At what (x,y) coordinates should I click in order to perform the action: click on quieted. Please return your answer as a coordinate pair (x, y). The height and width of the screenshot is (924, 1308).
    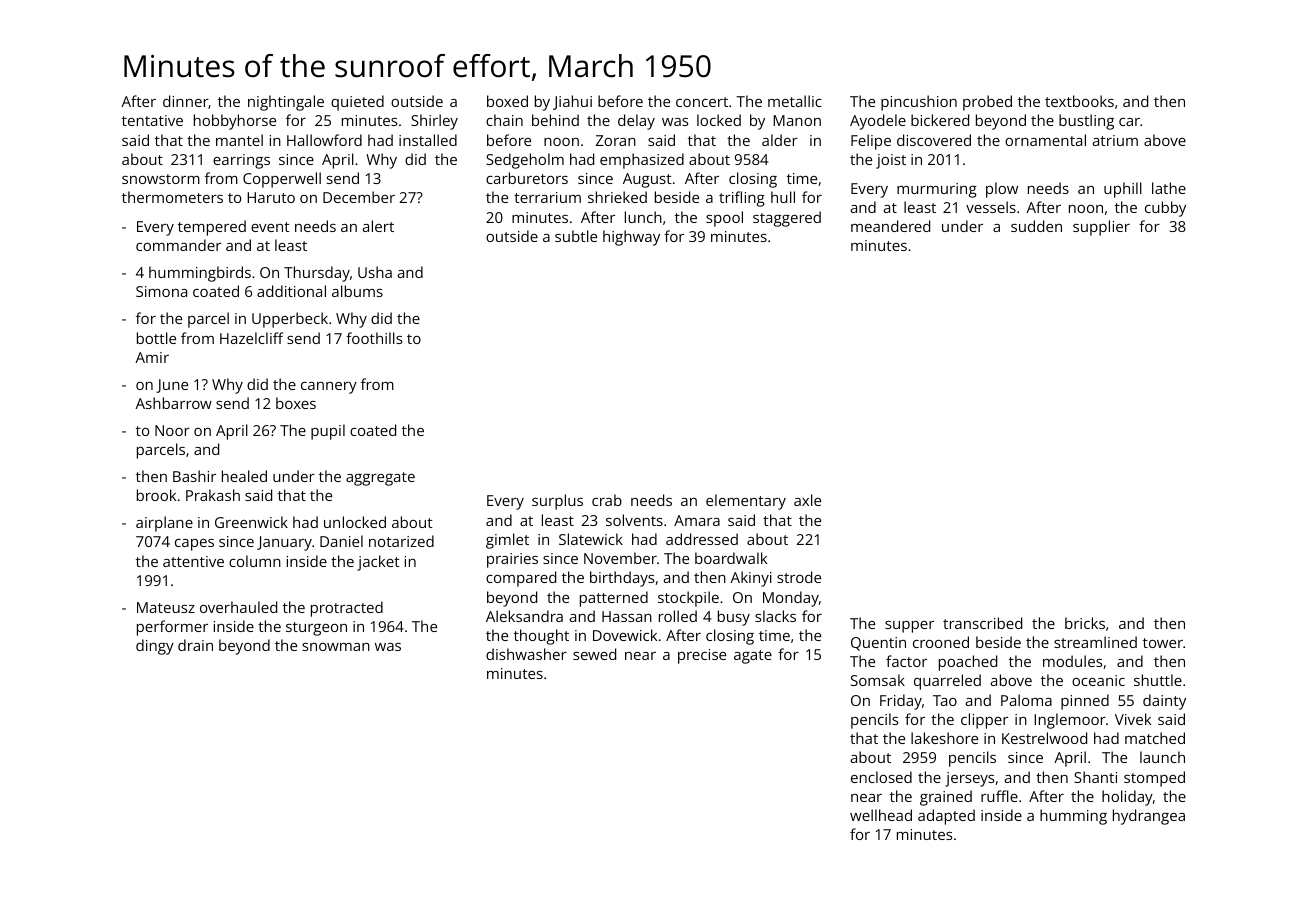
    Looking at the image, I should click on (357, 103).
